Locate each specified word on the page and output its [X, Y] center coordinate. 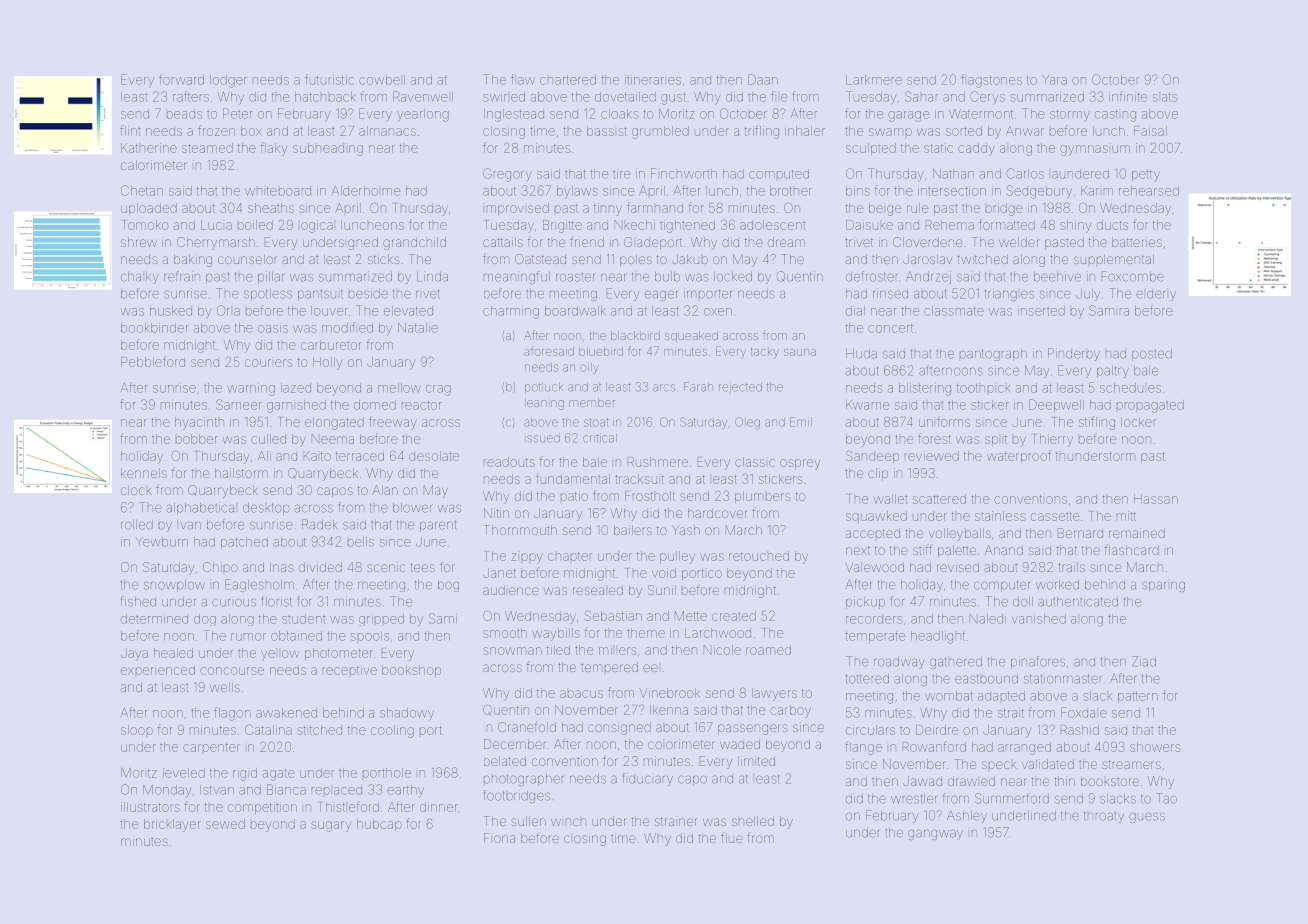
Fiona [499, 838]
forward [181, 79]
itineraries [653, 81]
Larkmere [874, 80]
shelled [753, 821]
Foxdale [1084, 712]
